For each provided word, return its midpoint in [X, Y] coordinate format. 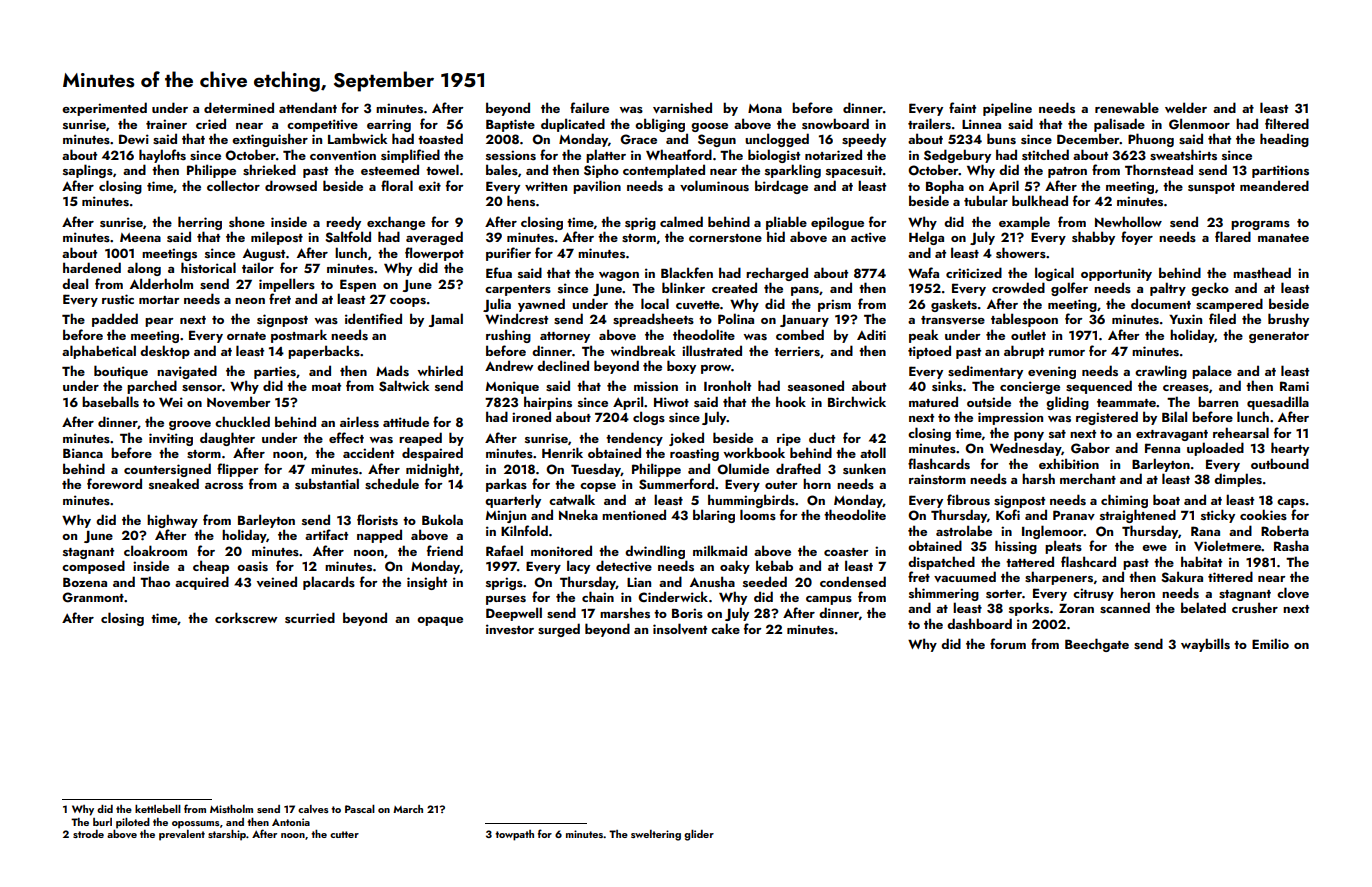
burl [102, 822]
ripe [789, 439]
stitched [1045, 154]
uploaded [1215, 449]
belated [1203, 607]
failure [589, 107]
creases [1186, 388]
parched [152, 387]
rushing [508, 336]
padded [115, 320]
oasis [252, 566]
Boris [687, 613]
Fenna [1162, 448]
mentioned [634, 514]
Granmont [93, 597]
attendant [308, 107]
